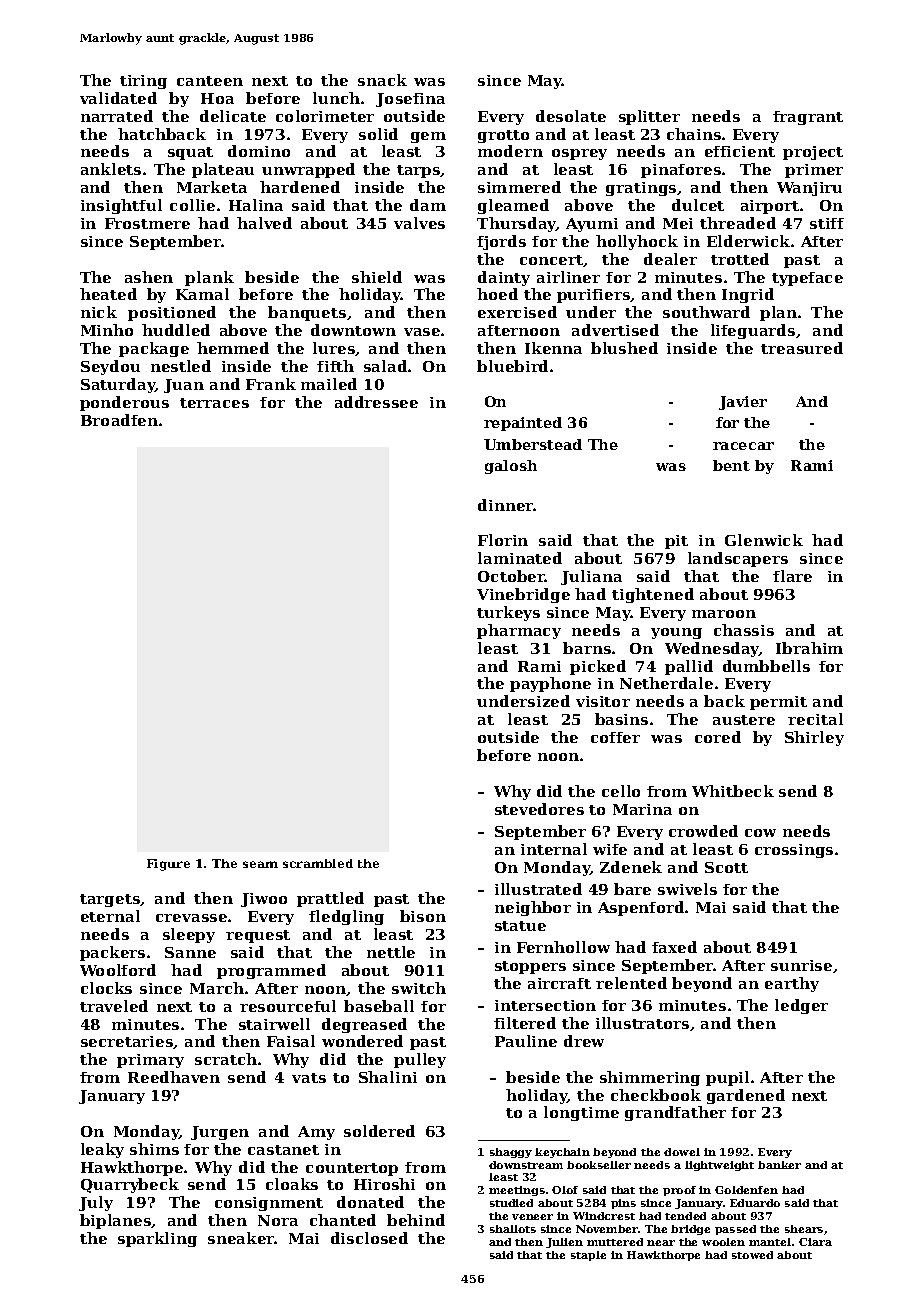 The image size is (924, 1308). I want to click on Ibrahim, so click(809, 648).
